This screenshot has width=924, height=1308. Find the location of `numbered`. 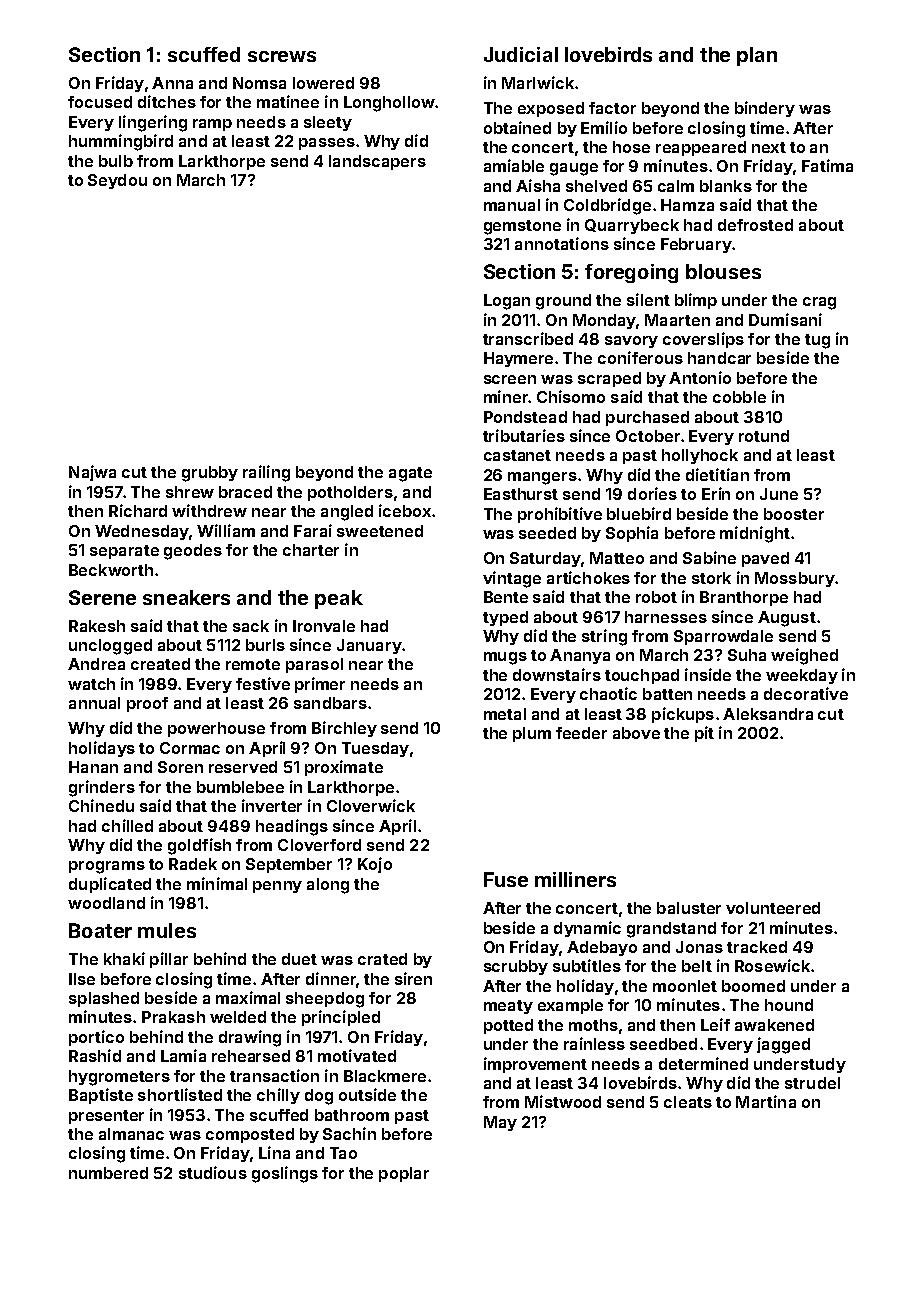

numbered is located at coordinates (108, 1173).
